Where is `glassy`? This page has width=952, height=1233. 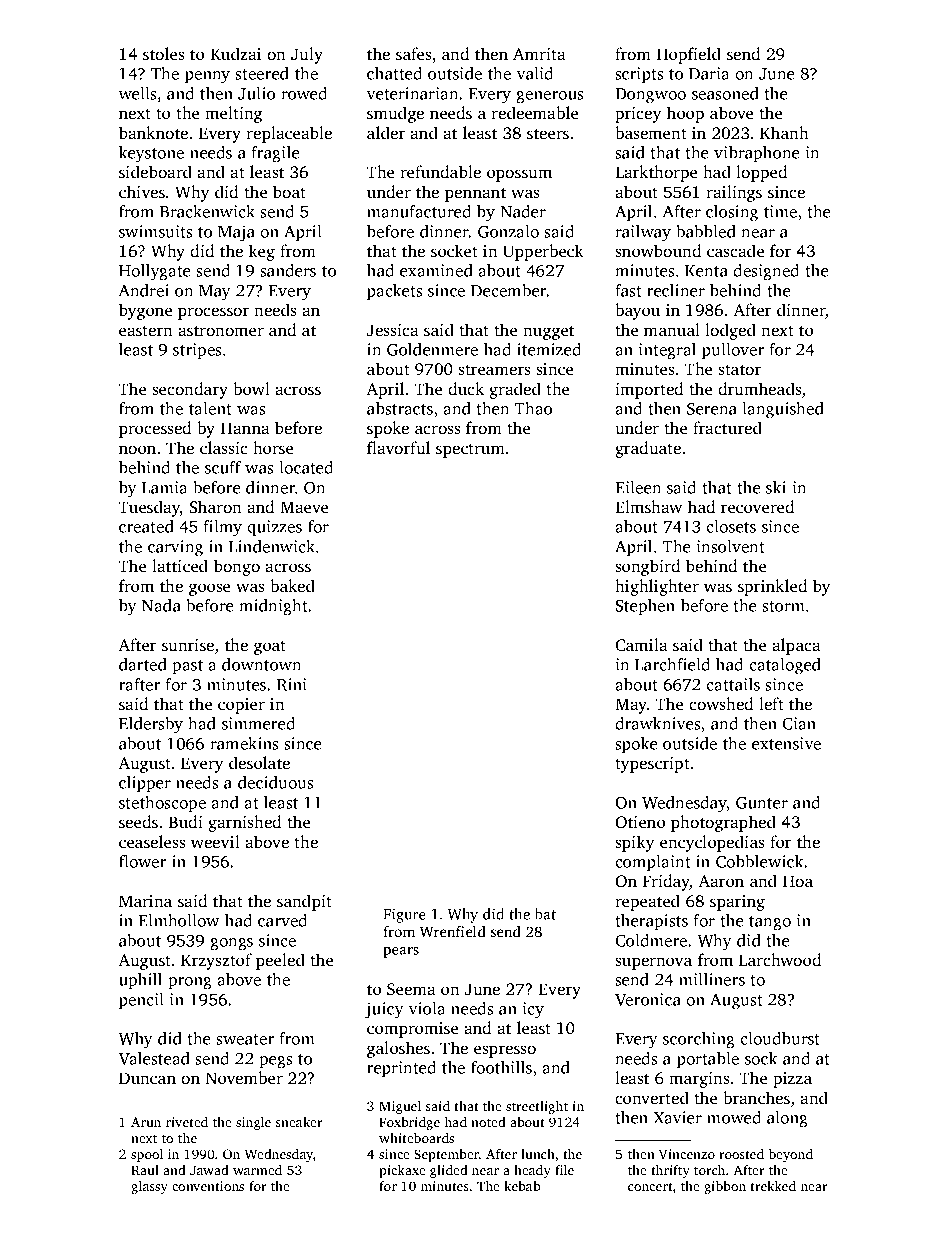
glassy is located at coordinates (149, 1187).
